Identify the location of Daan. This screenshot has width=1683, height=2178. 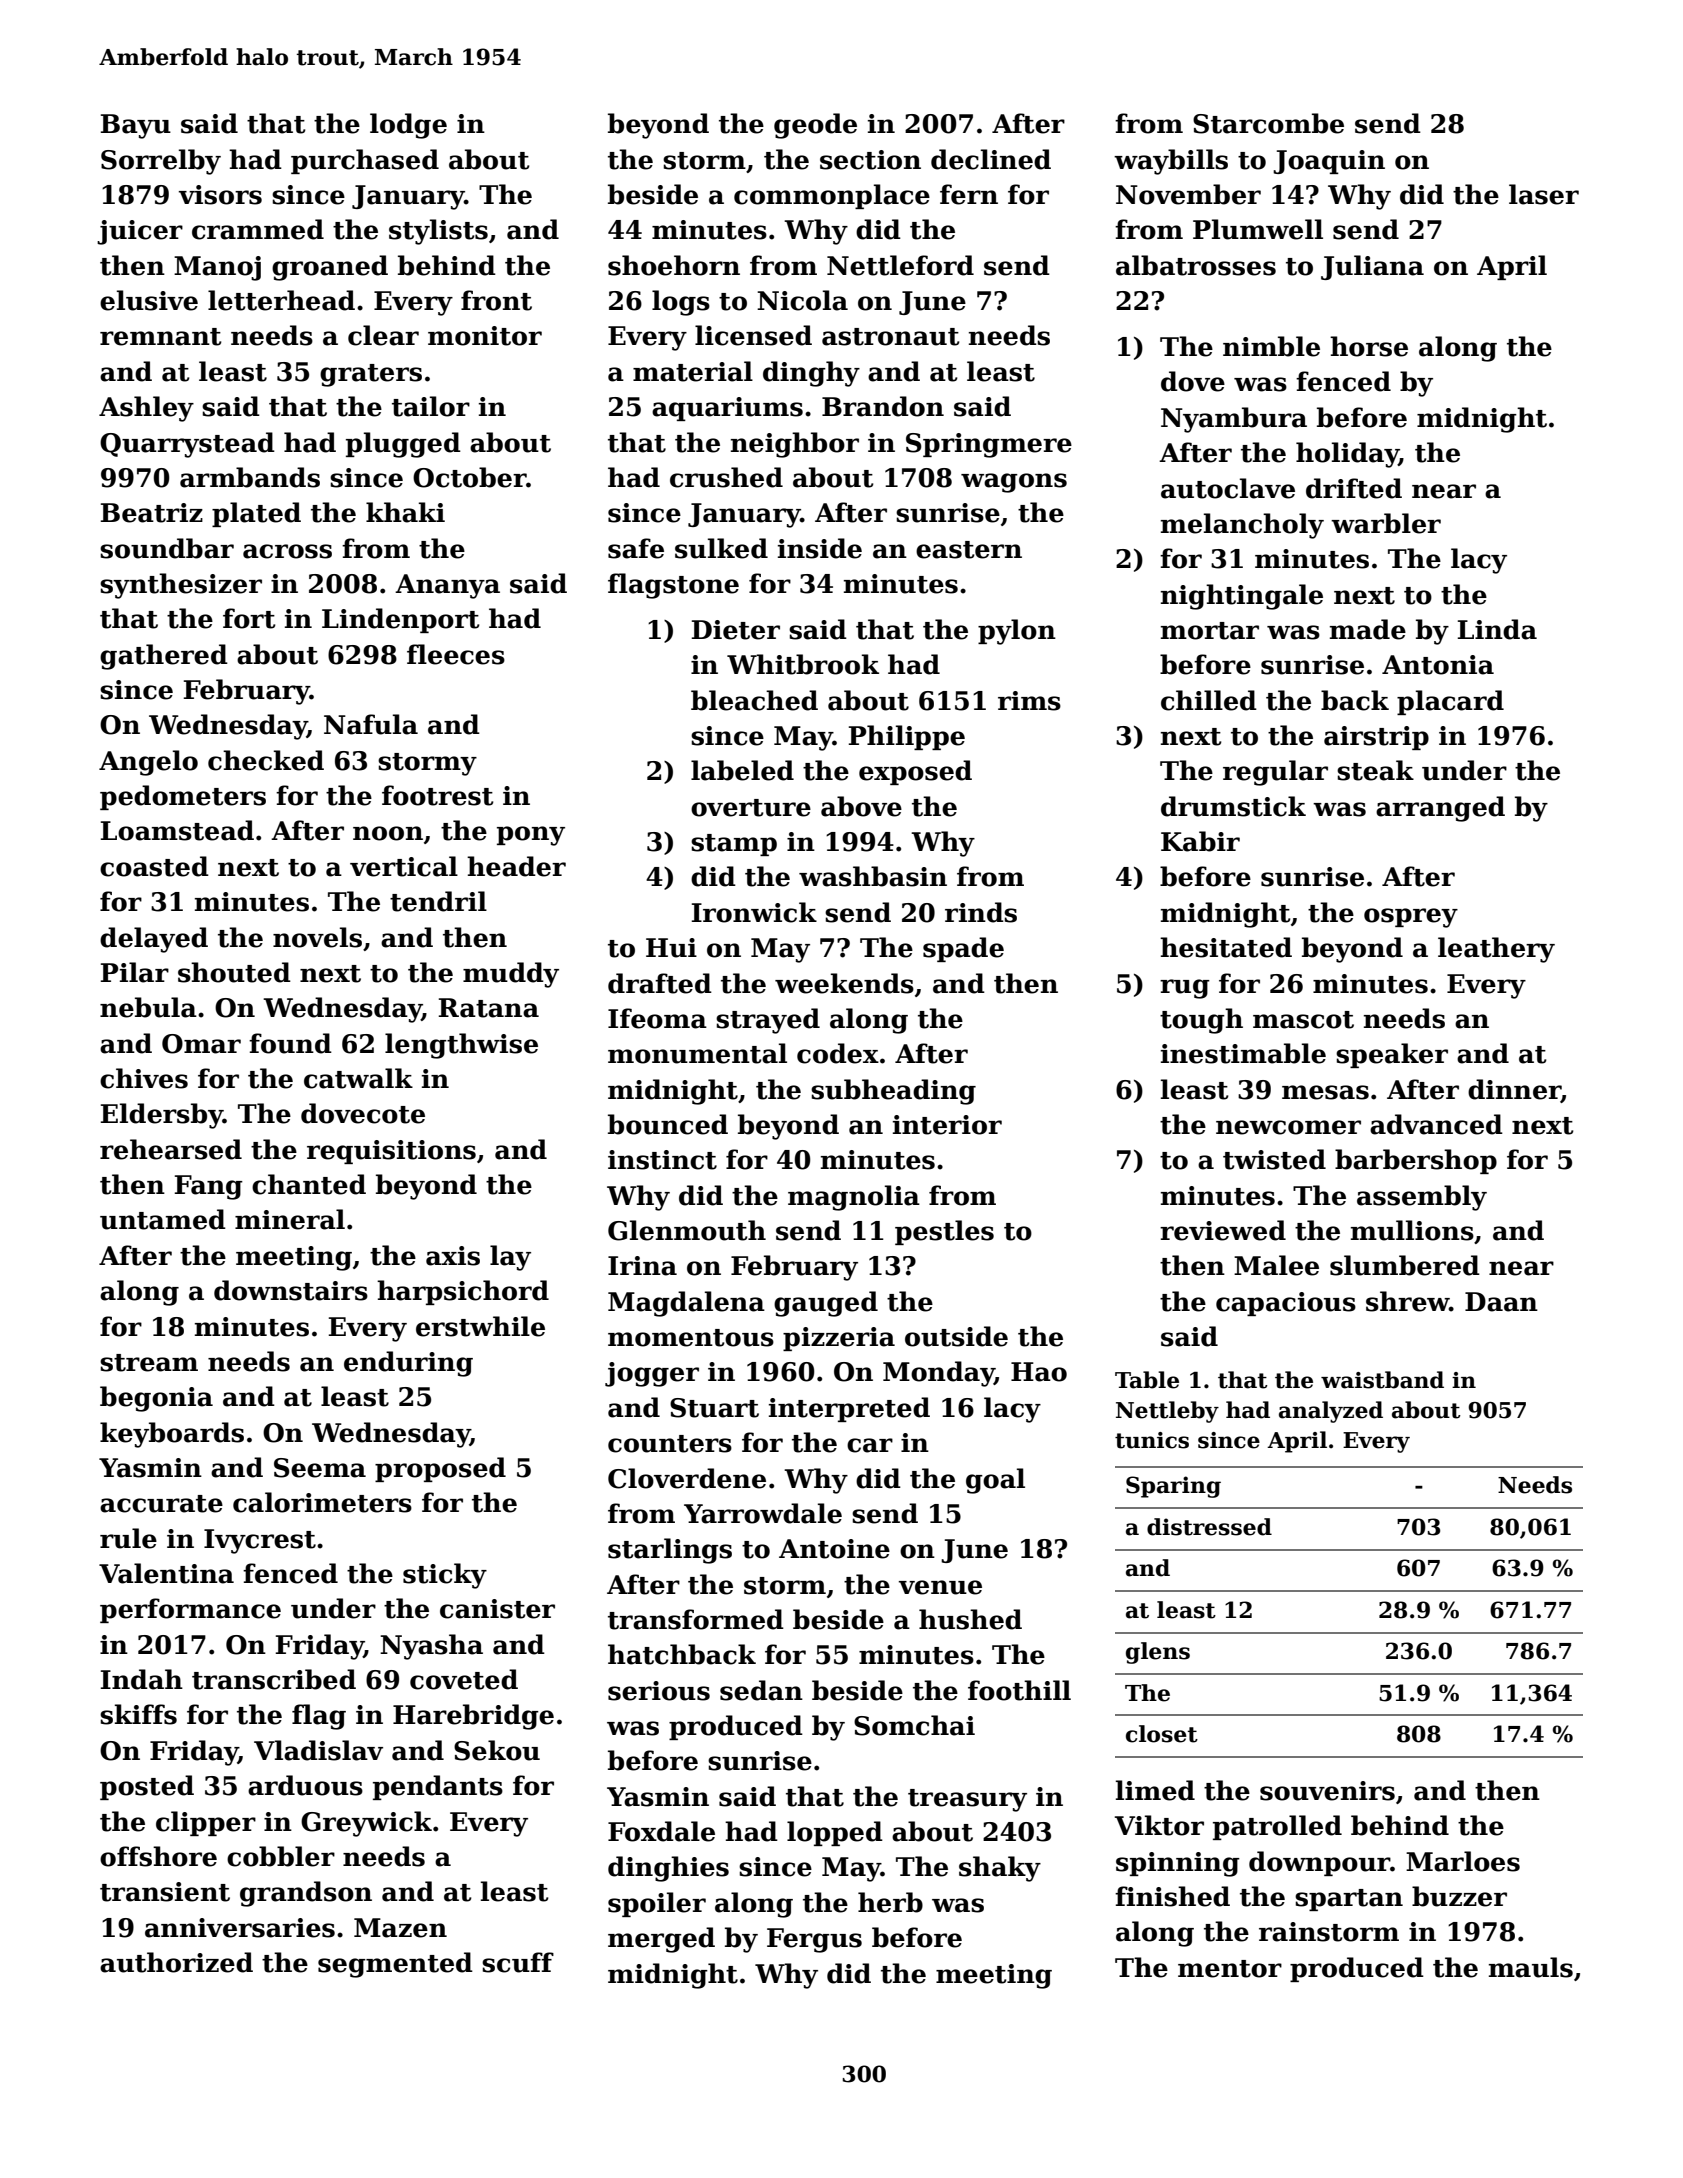
(1501, 1302).
